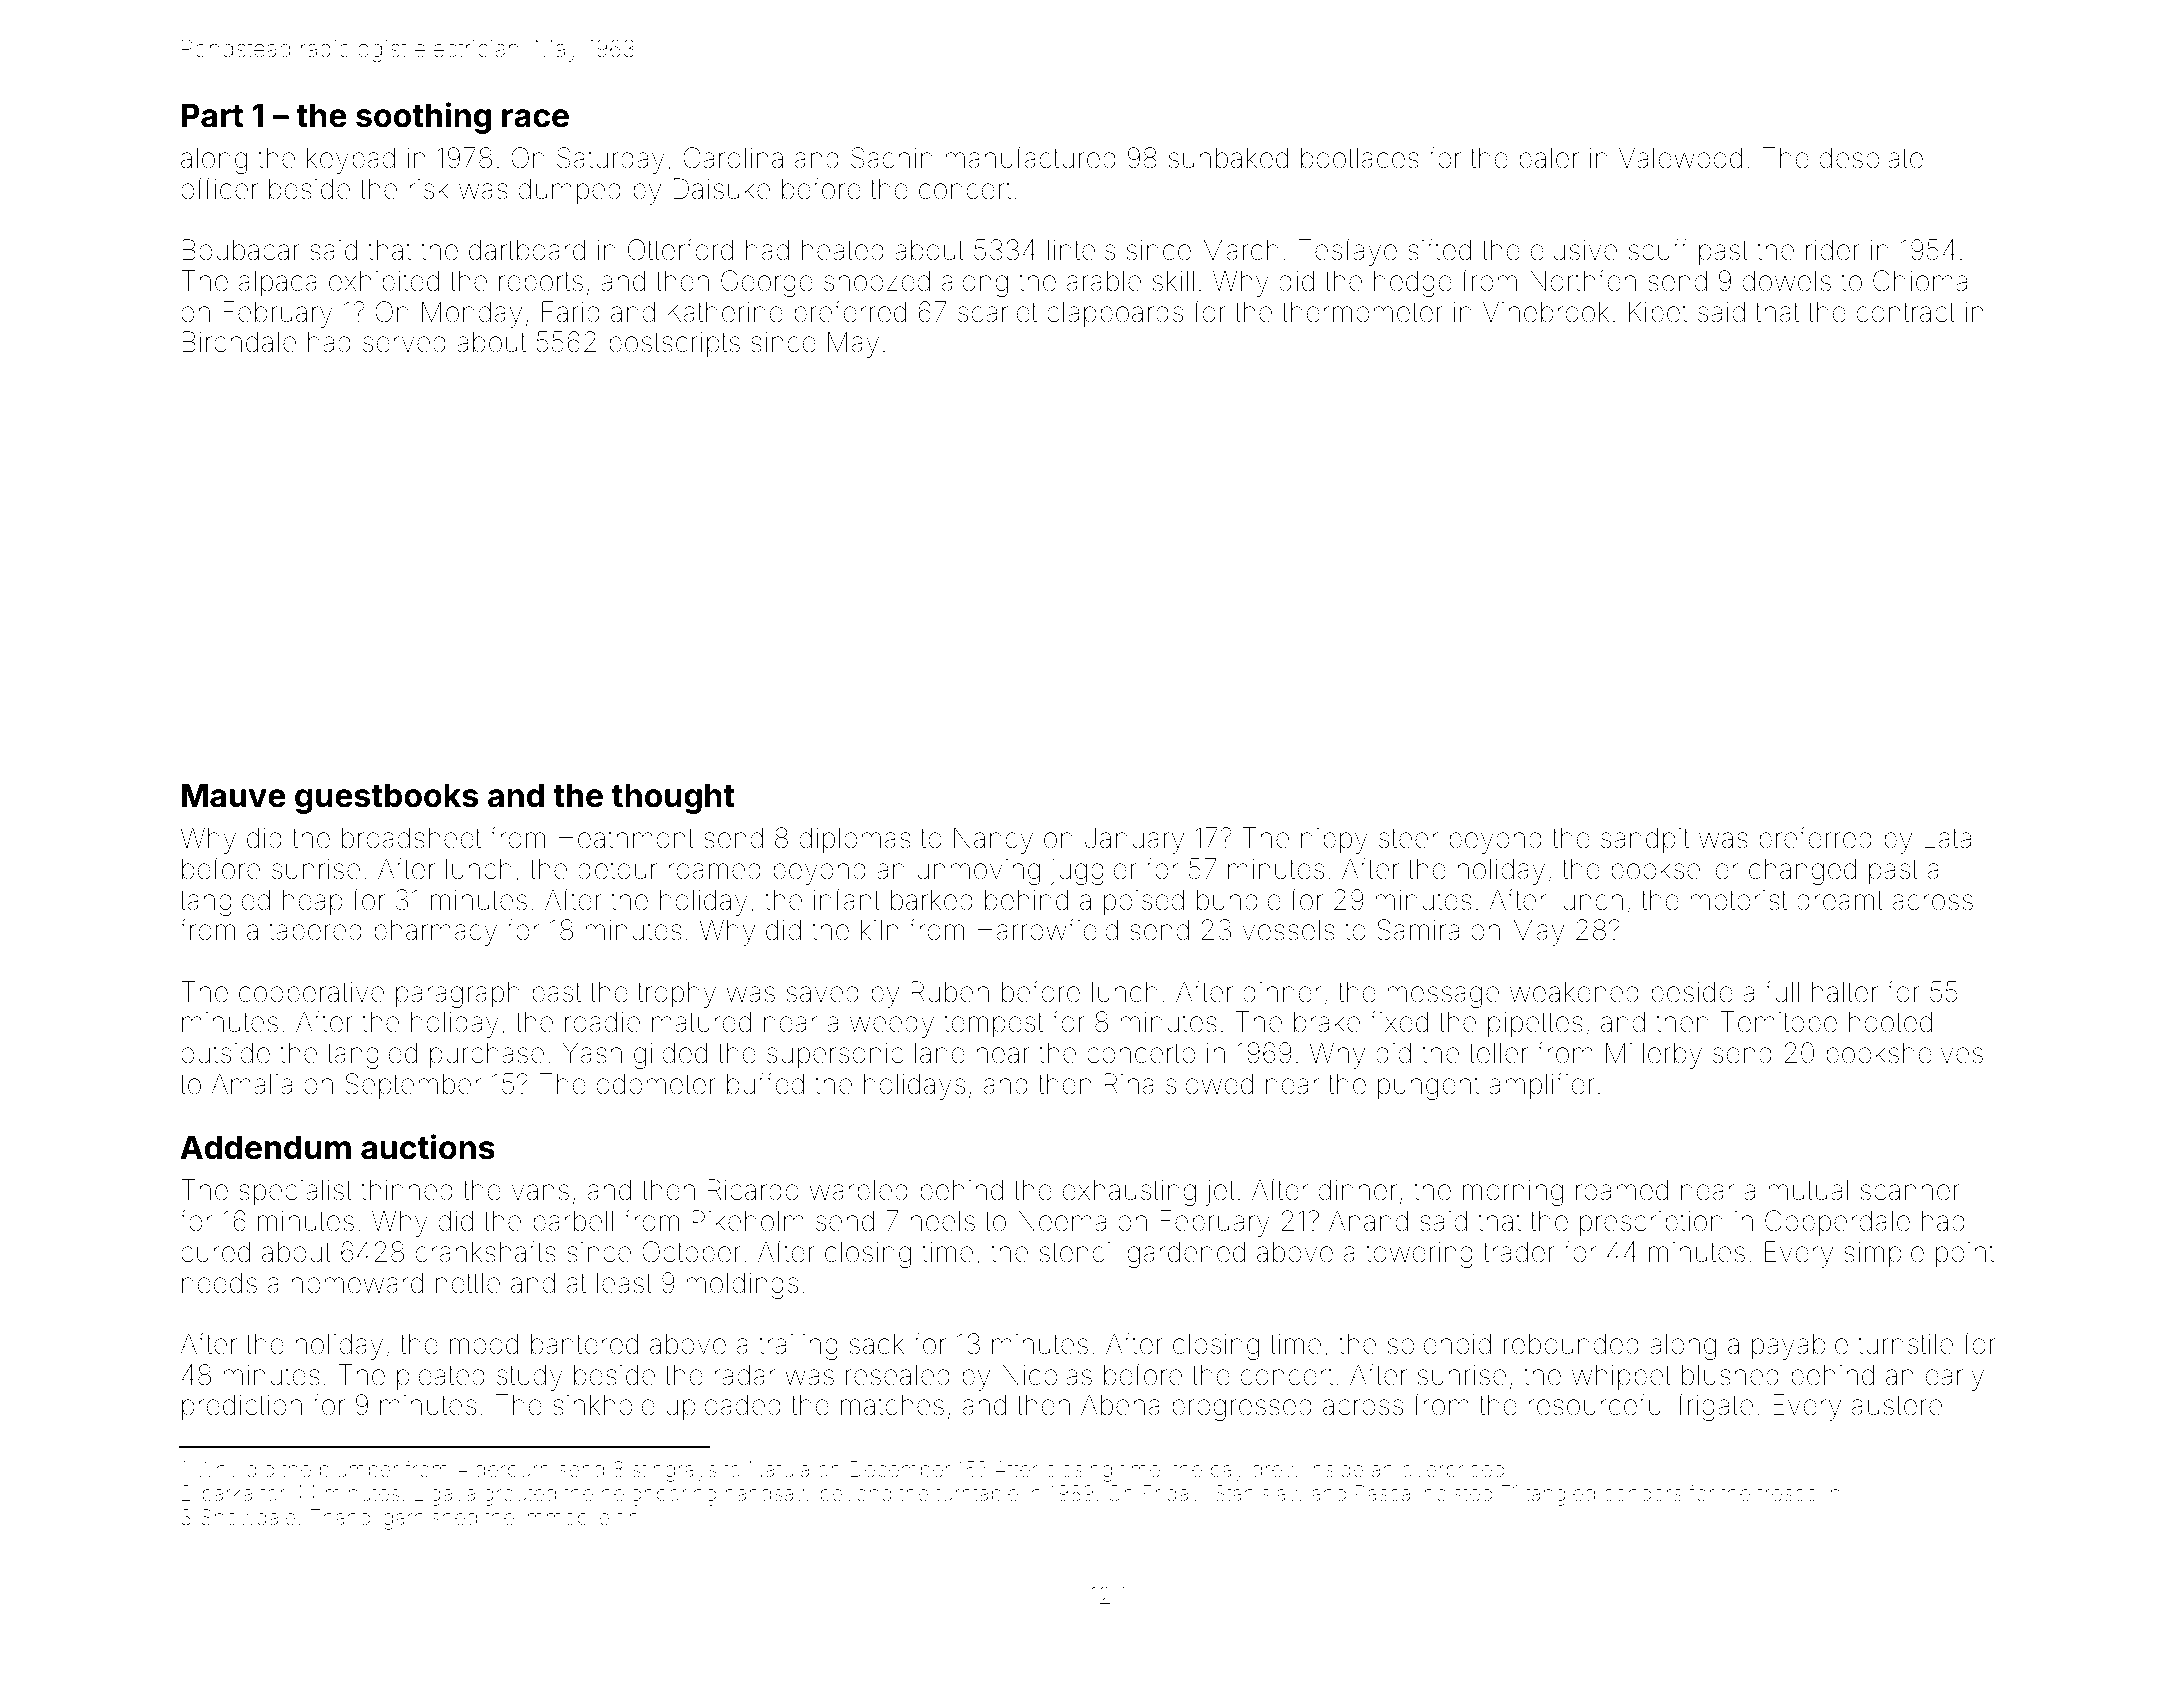  I want to click on thermometer, so click(1362, 312).
